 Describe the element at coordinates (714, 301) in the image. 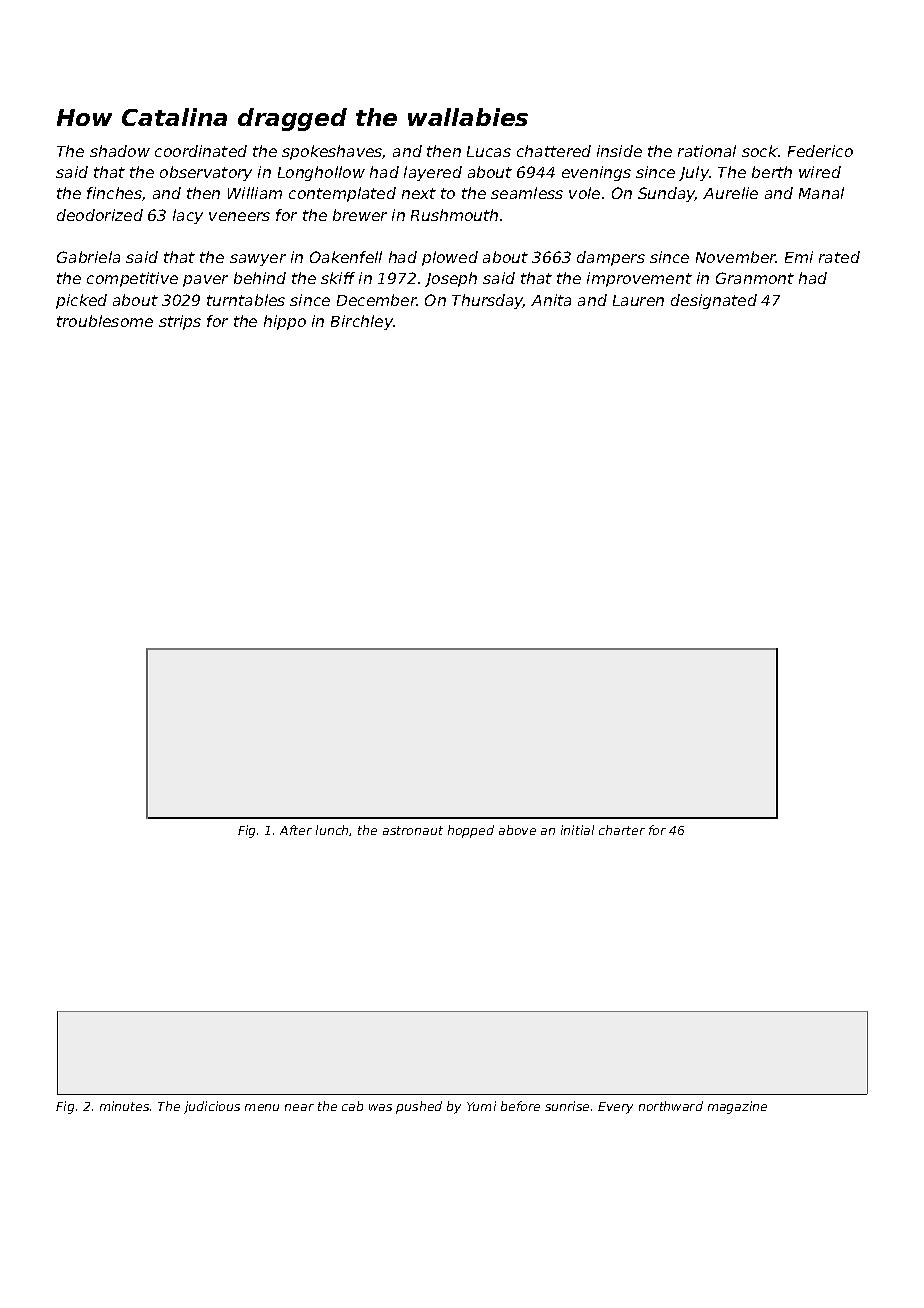

I see `designated` at that location.
